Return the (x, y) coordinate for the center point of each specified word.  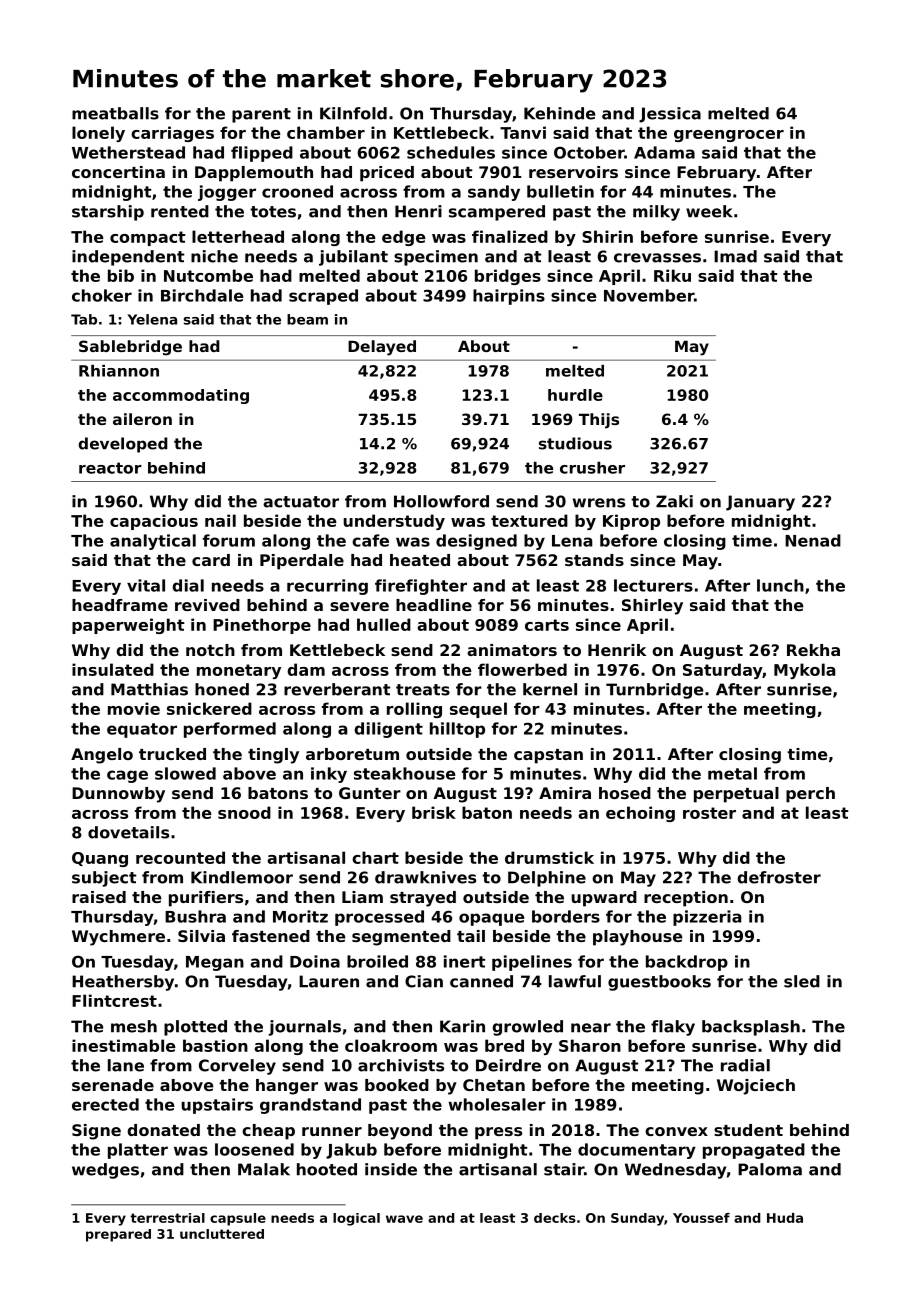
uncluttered (222, 1234)
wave (404, 1219)
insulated (113, 669)
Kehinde (559, 113)
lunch (780, 585)
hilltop (457, 730)
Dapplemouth (254, 174)
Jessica (670, 115)
